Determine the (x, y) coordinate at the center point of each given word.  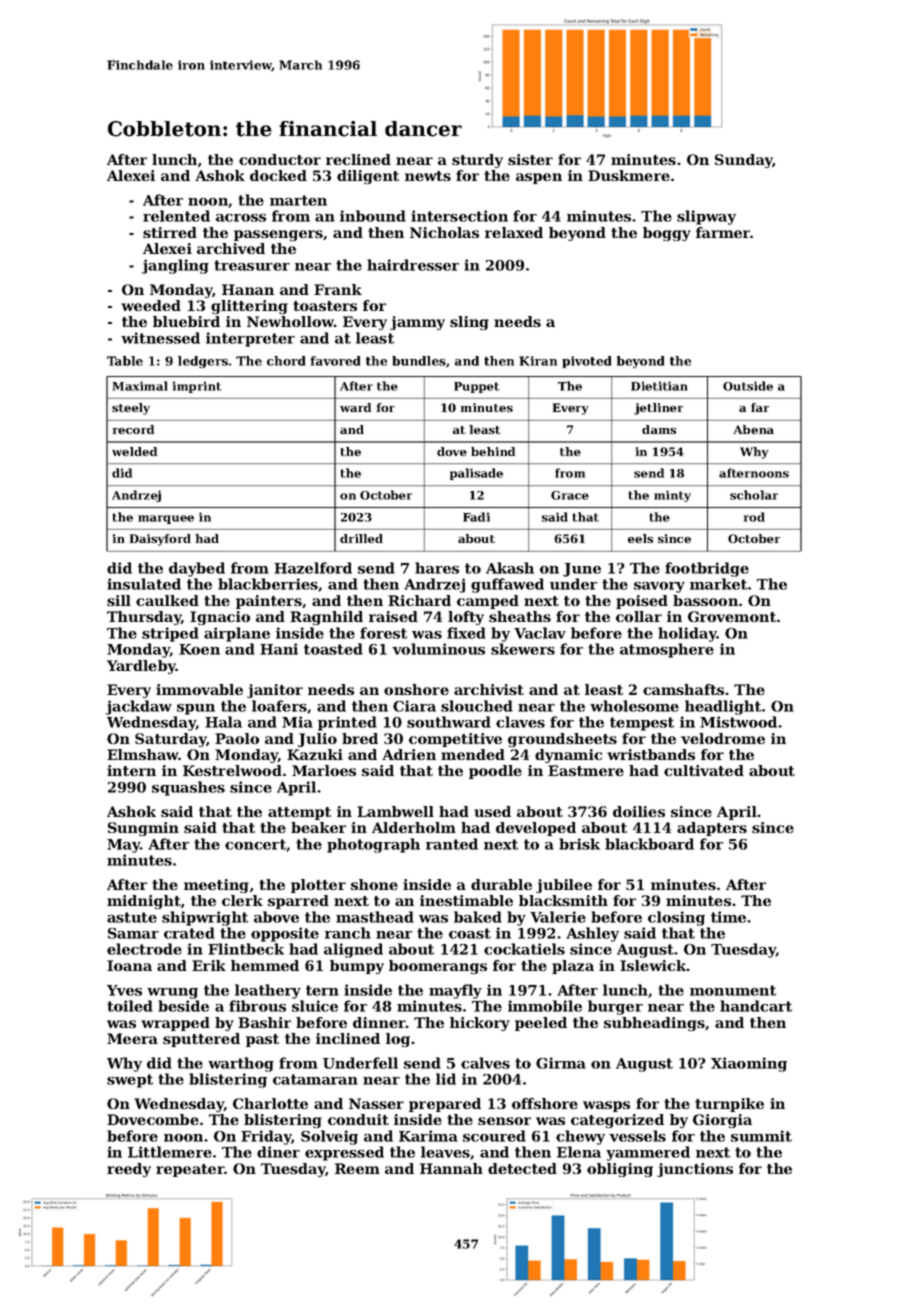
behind (493, 451)
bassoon (705, 600)
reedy (129, 1170)
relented (176, 216)
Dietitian (659, 386)
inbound (373, 216)
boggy (667, 234)
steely (131, 409)
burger (615, 1007)
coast (470, 933)
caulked (167, 600)
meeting (216, 886)
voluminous (438, 649)
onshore (416, 689)
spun (196, 709)
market (718, 584)
